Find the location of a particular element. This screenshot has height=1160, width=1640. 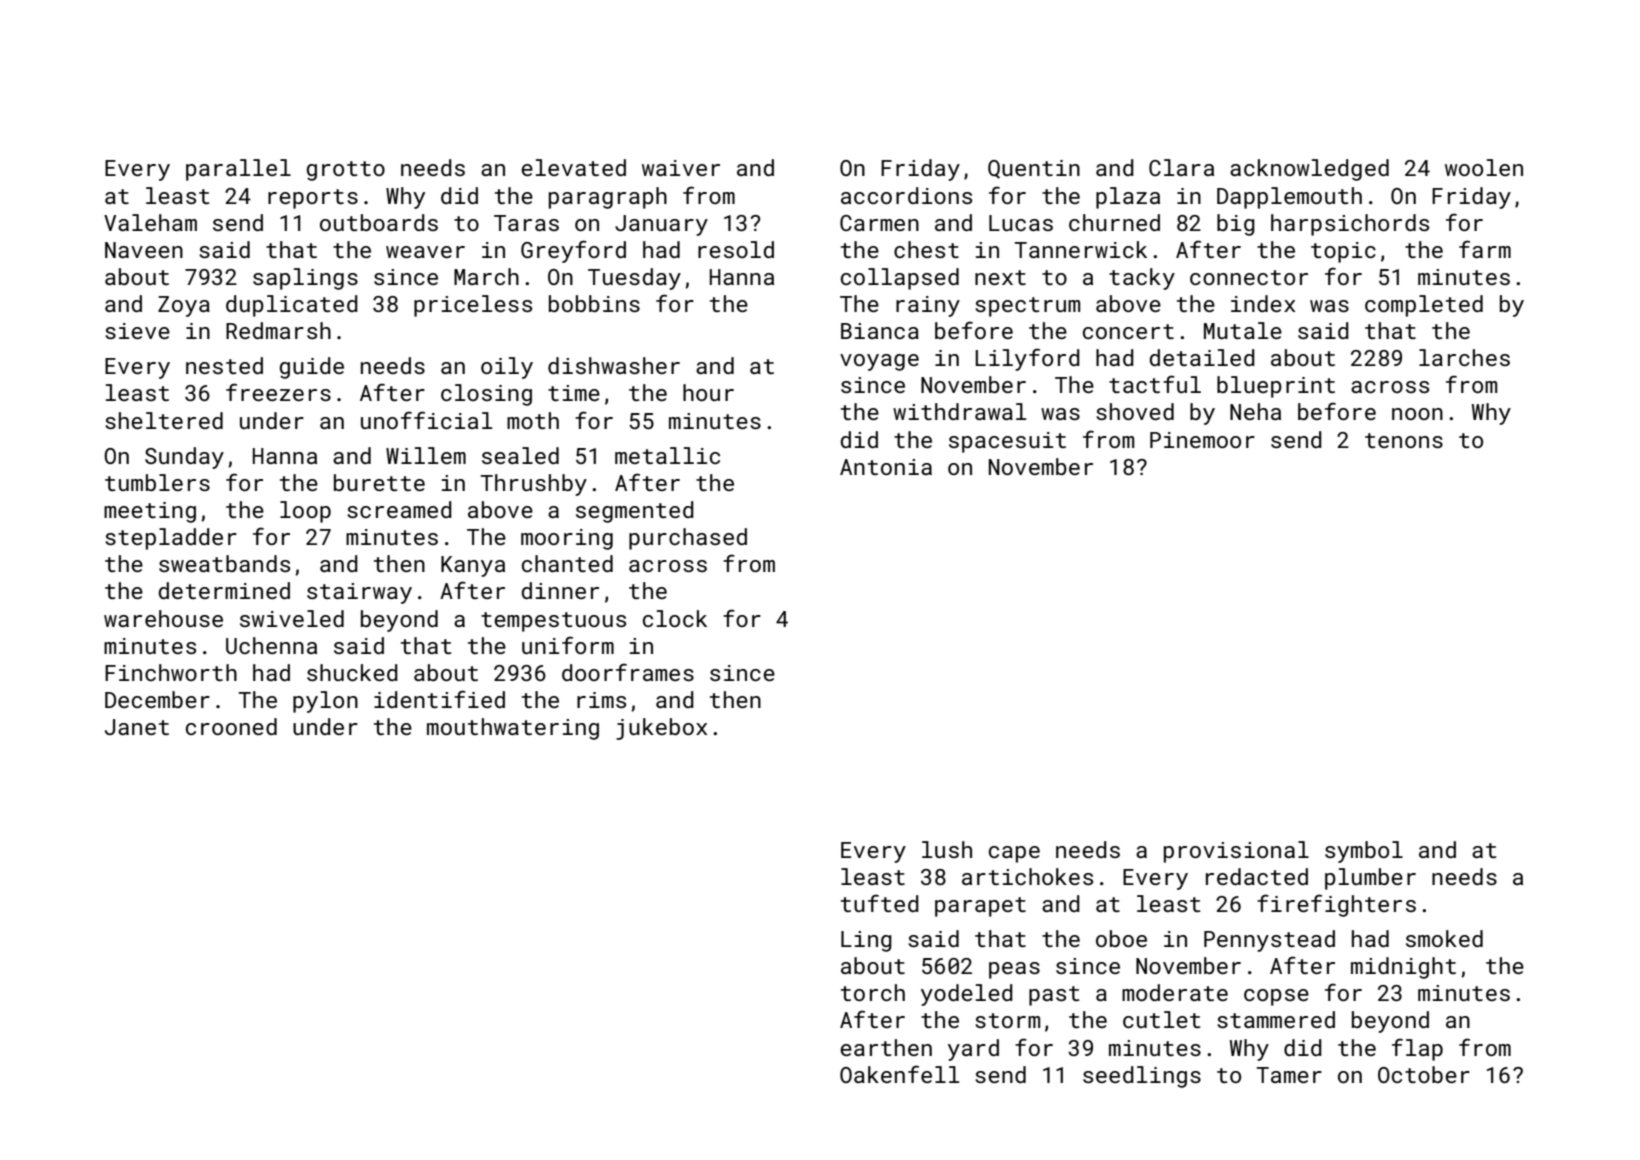

provisional is located at coordinates (1236, 852).
